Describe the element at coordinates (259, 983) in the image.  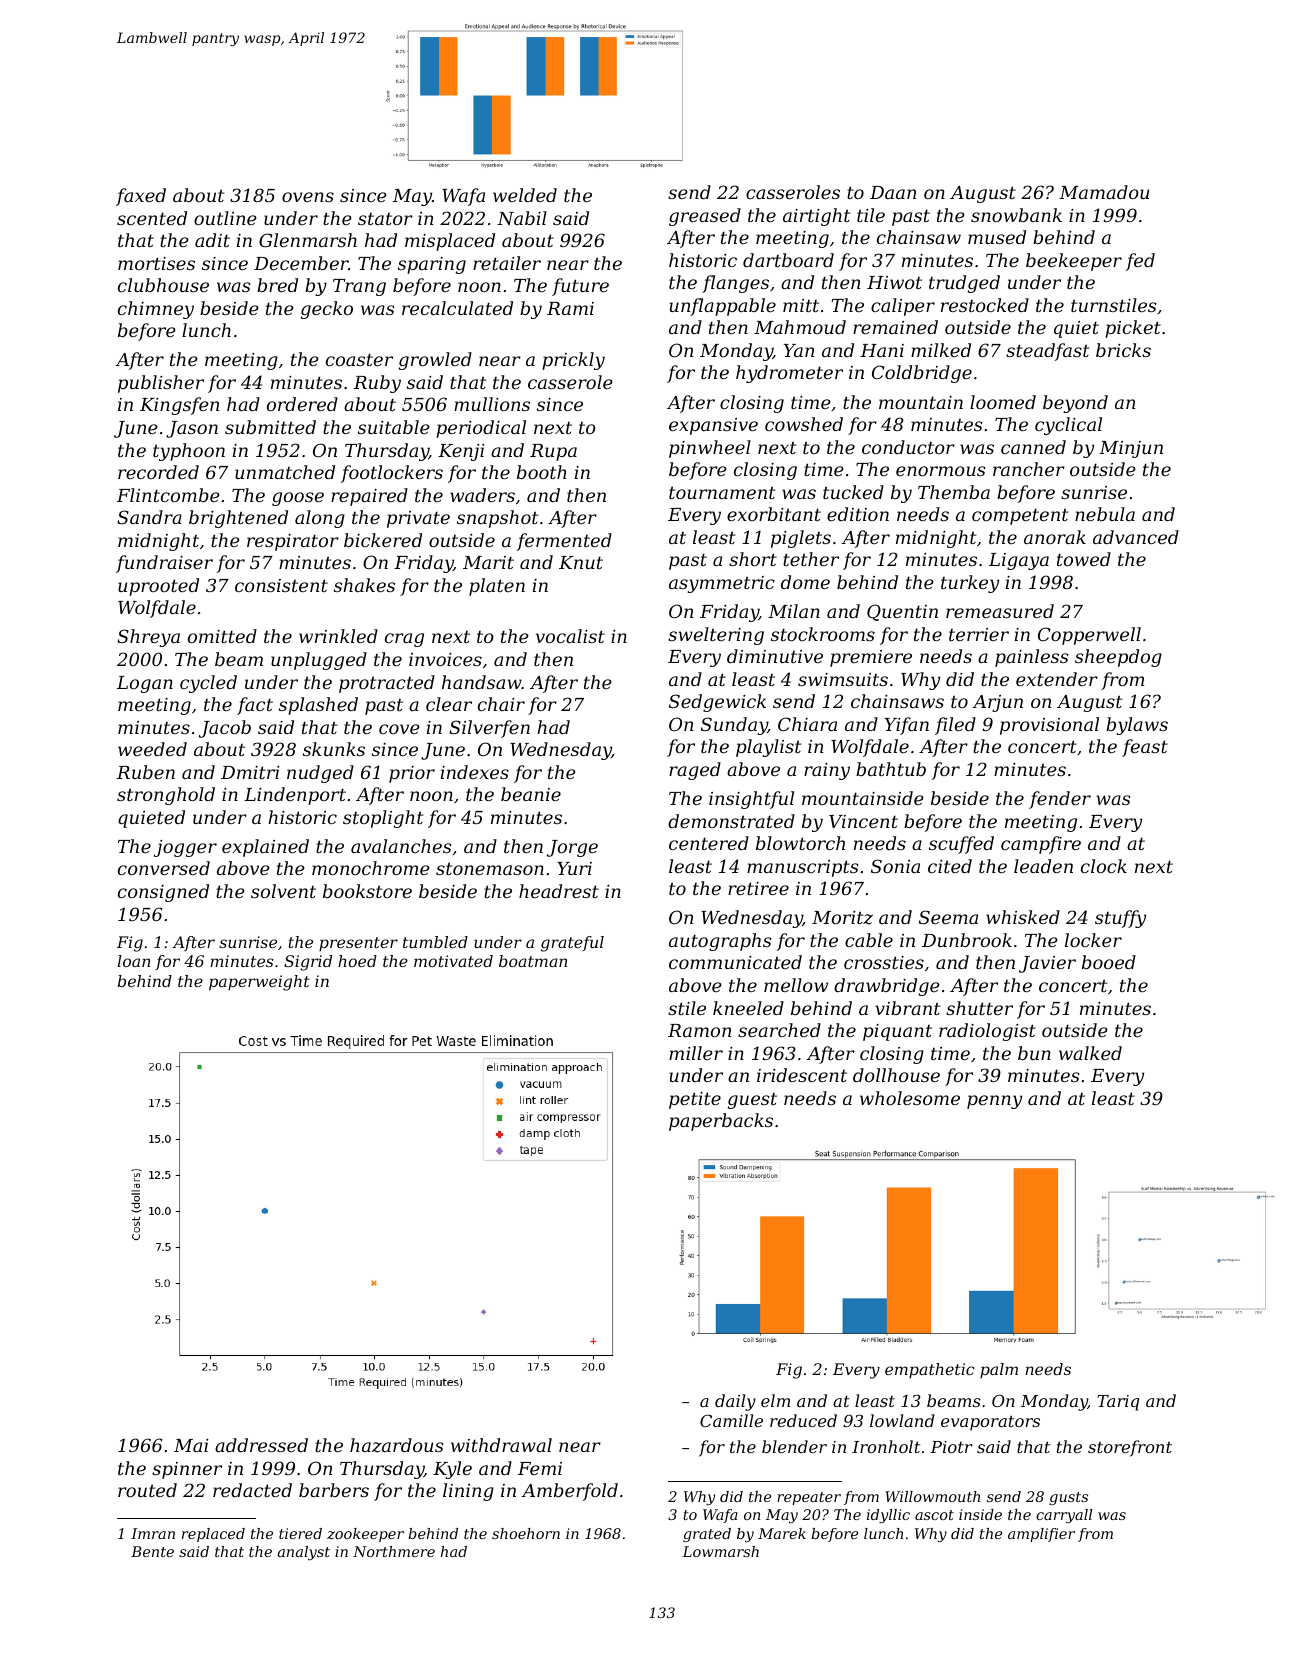
I see `paperweight` at that location.
